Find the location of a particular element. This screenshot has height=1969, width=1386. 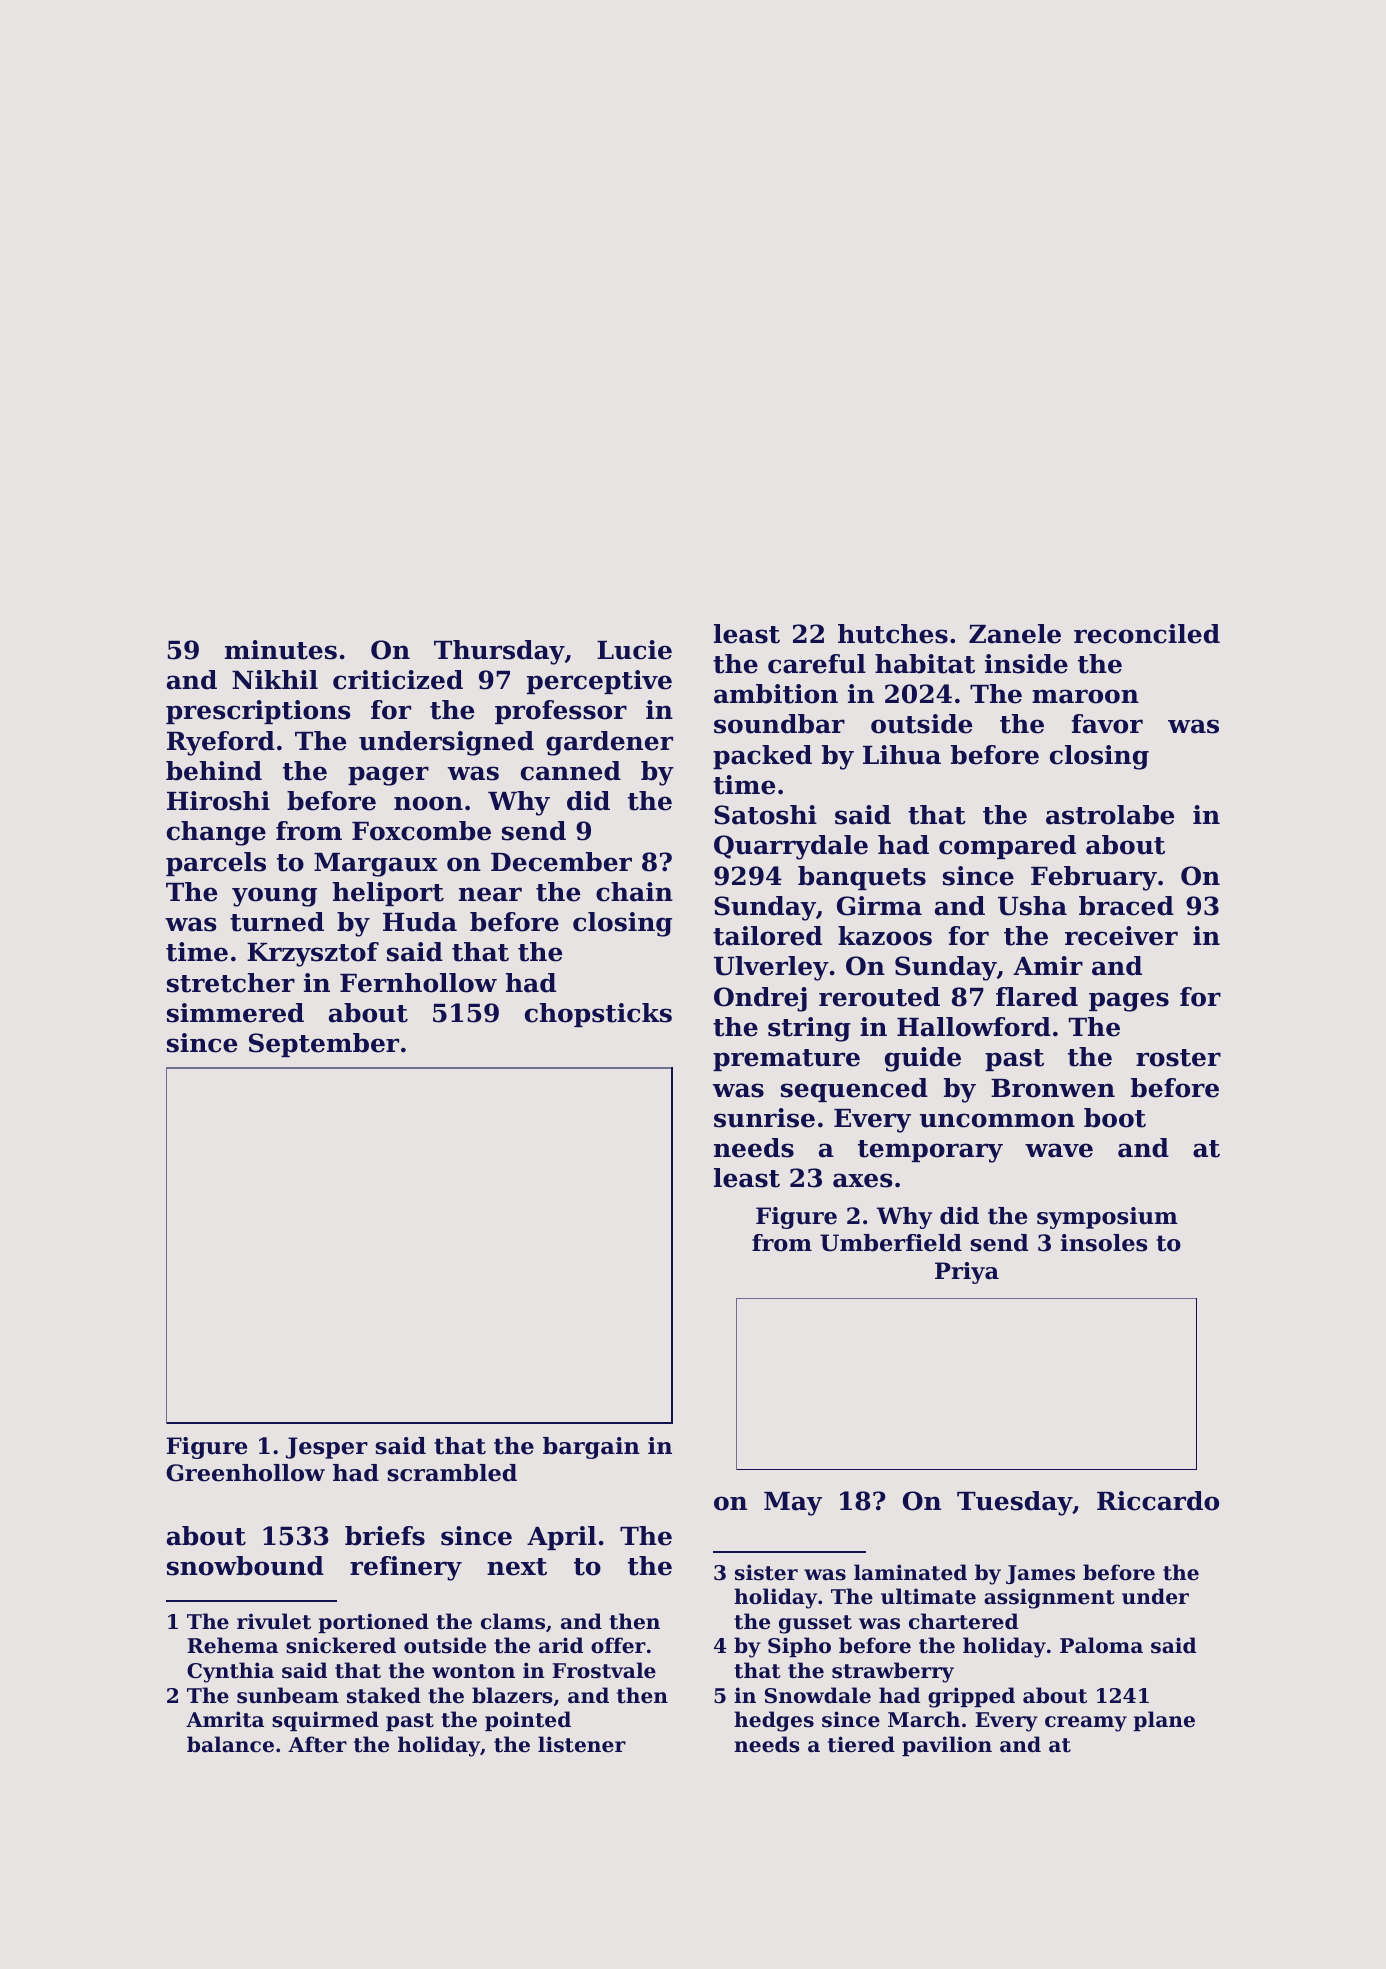

minutes is located at coordinates (281, 650).
